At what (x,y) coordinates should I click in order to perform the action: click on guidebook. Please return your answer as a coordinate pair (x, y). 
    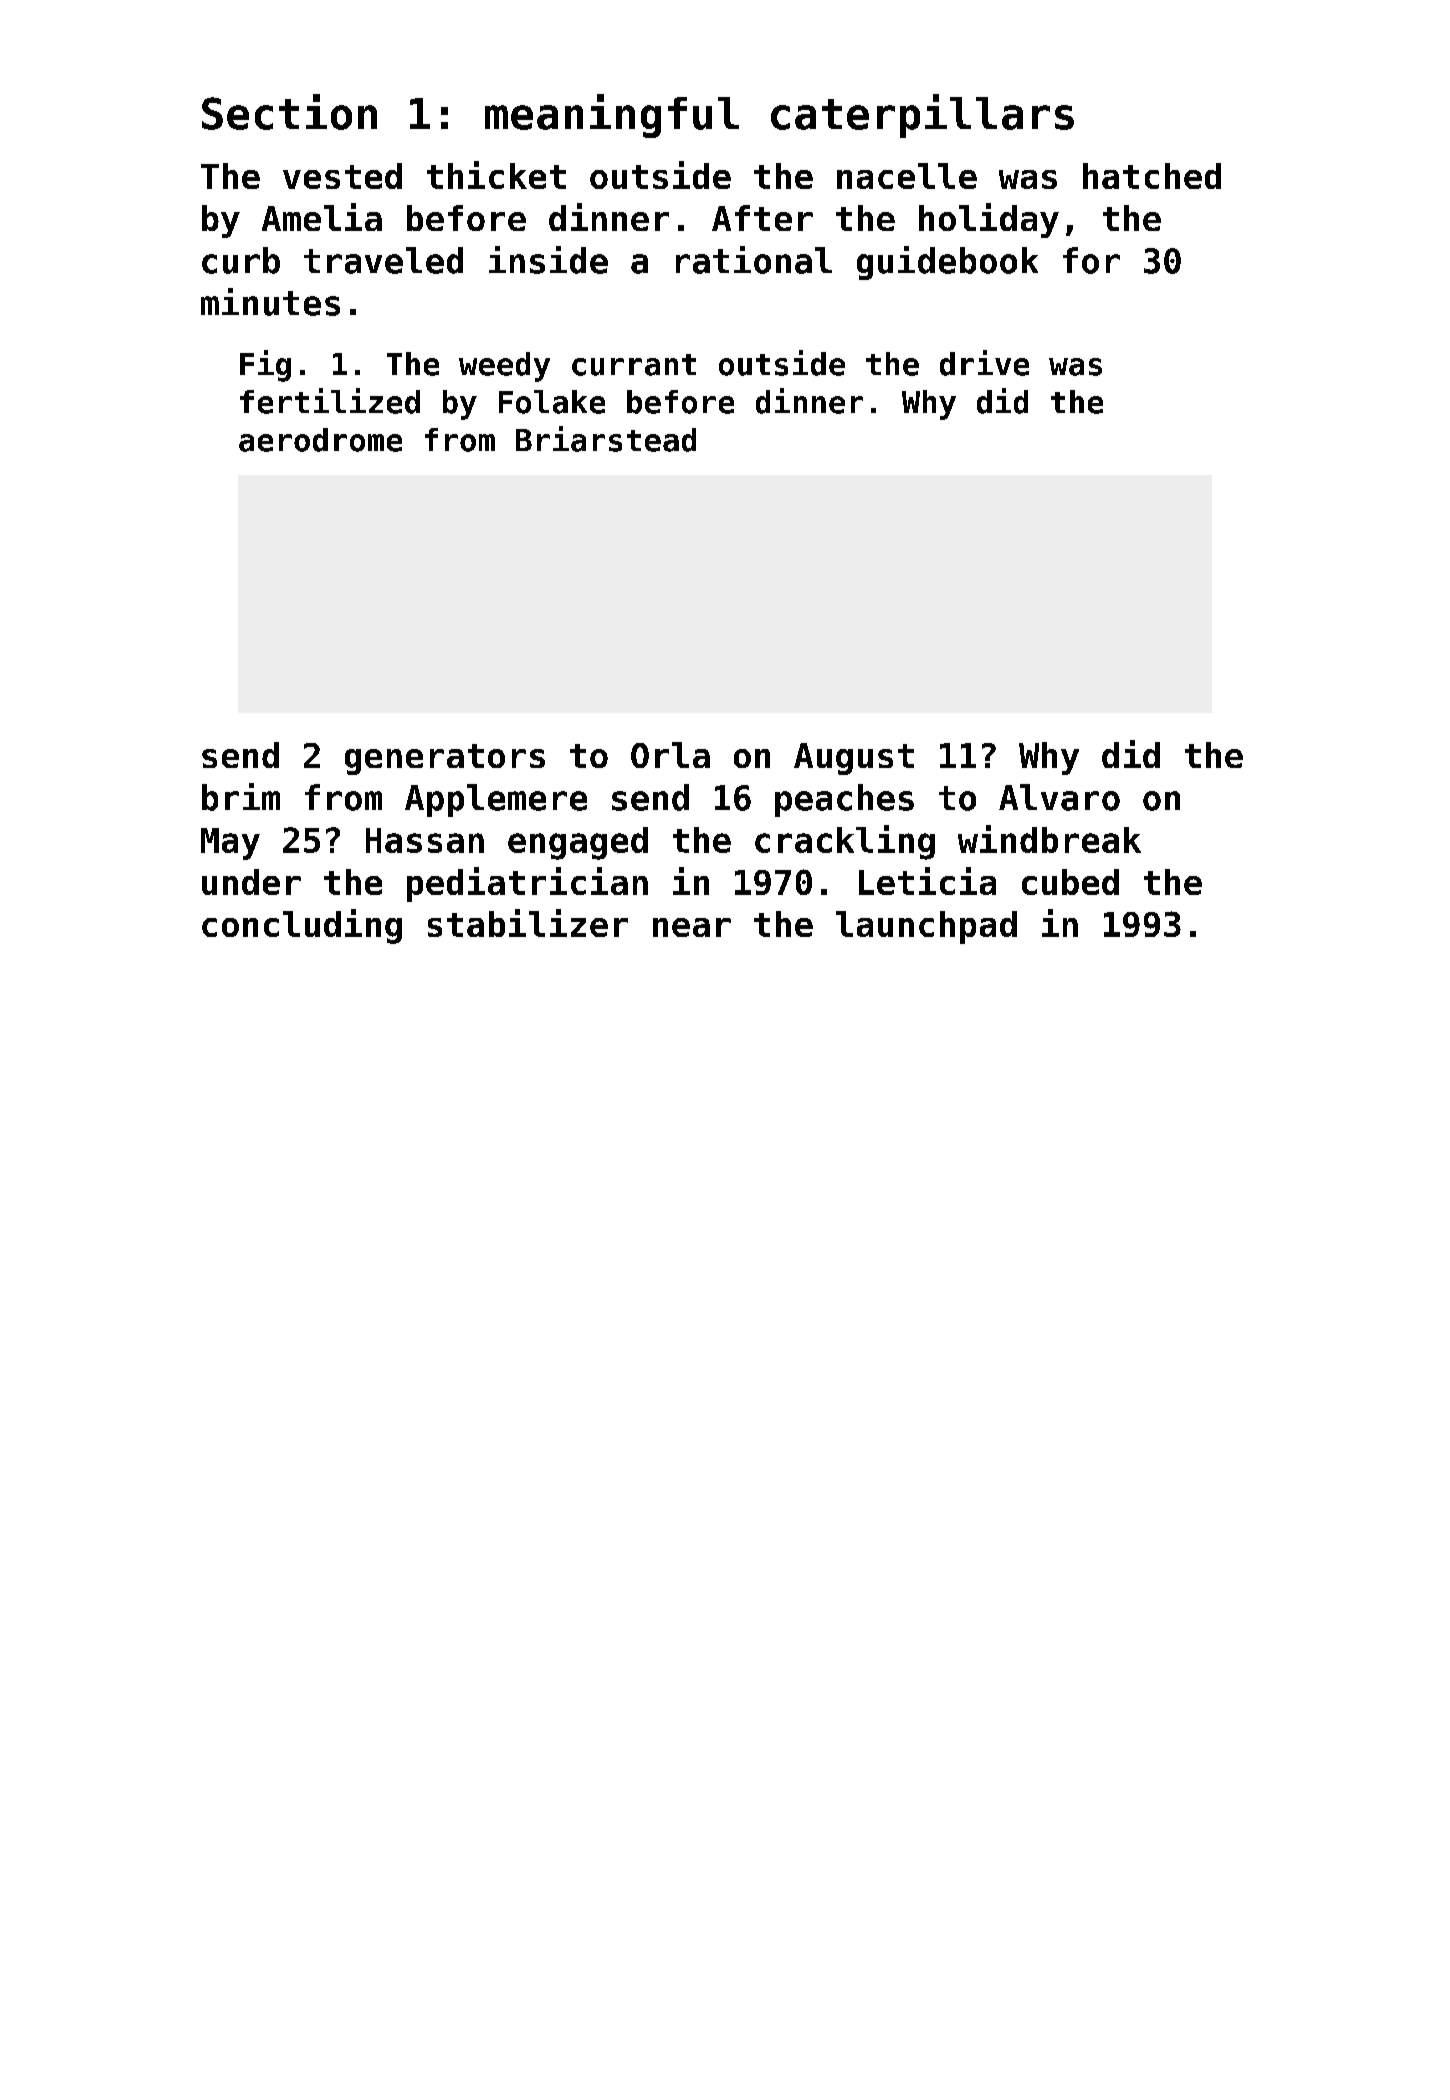
    Looking at the image, I should click on (947, 263).
